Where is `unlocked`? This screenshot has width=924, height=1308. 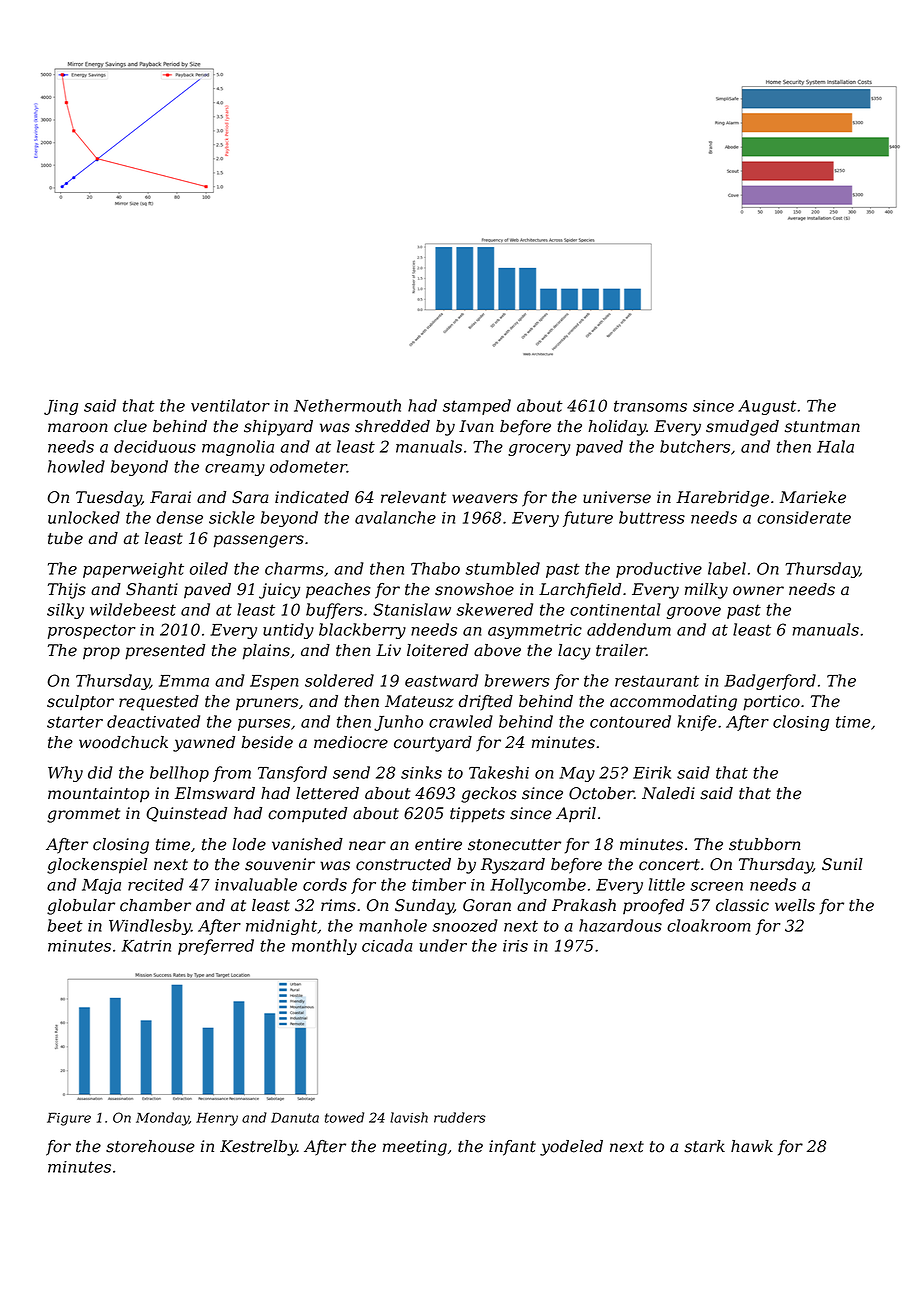
unlocked is located at coordinates (84, 517).
